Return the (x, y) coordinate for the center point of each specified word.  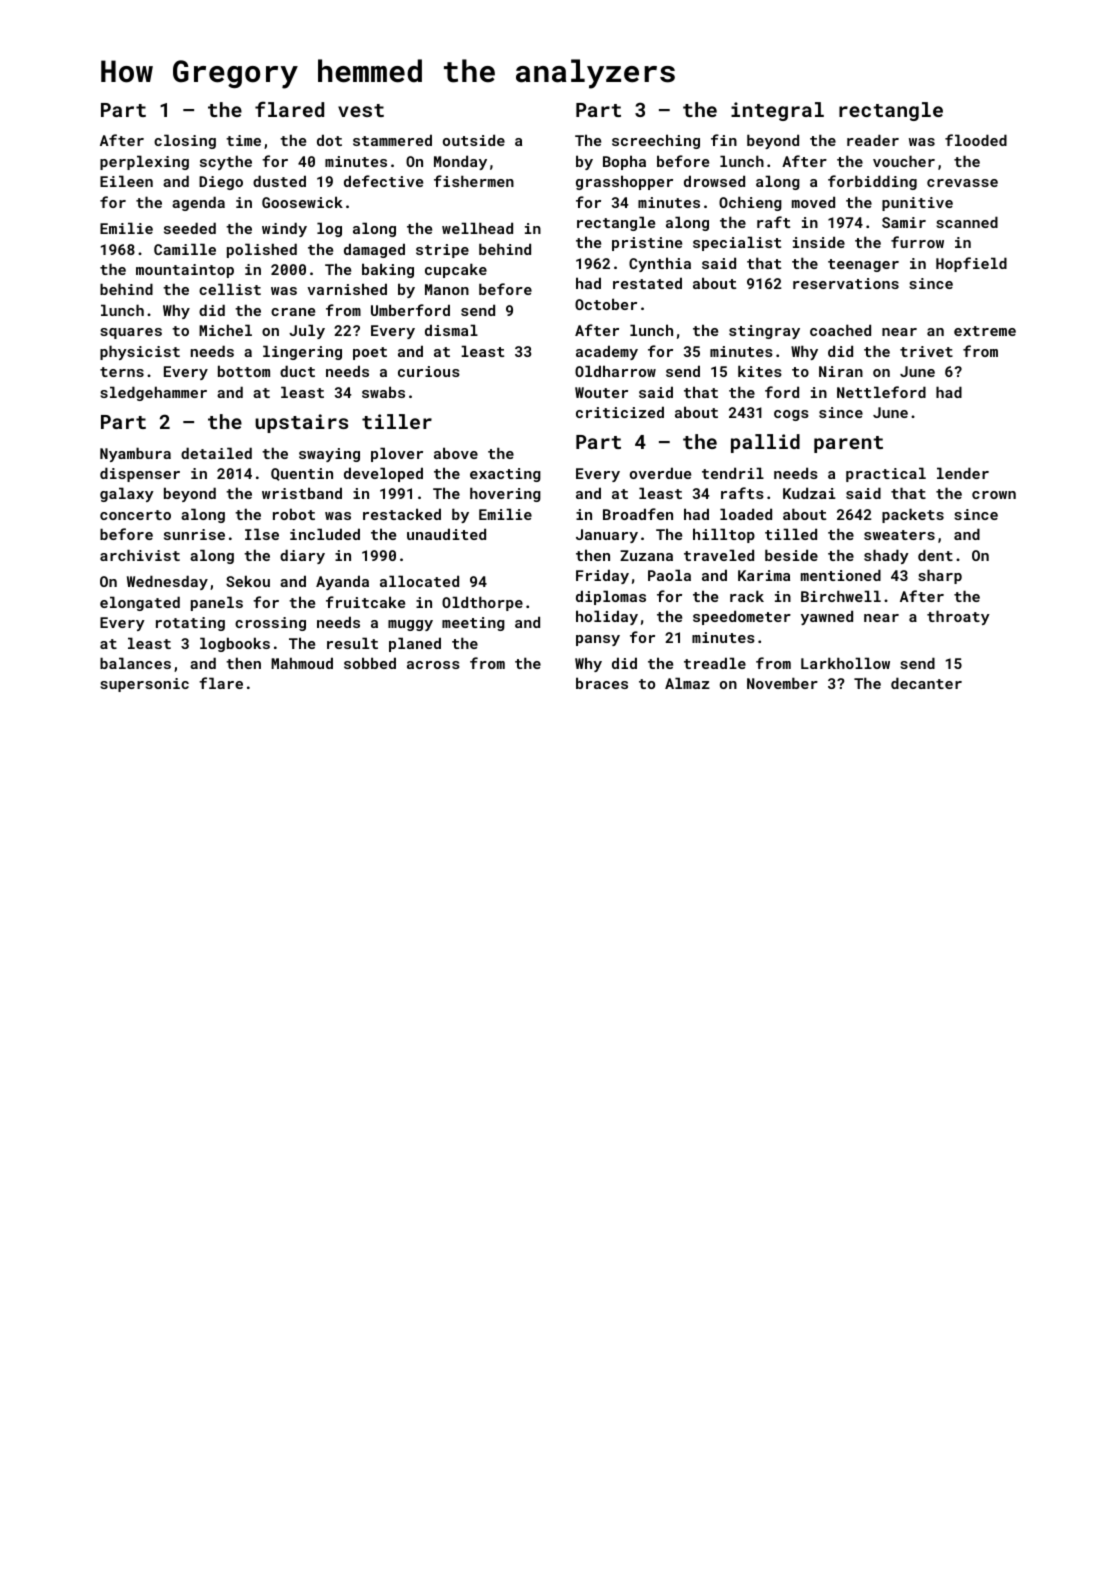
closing (185, 141)
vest (361, 110)
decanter (926, 683)
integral (777, 111)
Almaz (687, 683)
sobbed (370, 663)
